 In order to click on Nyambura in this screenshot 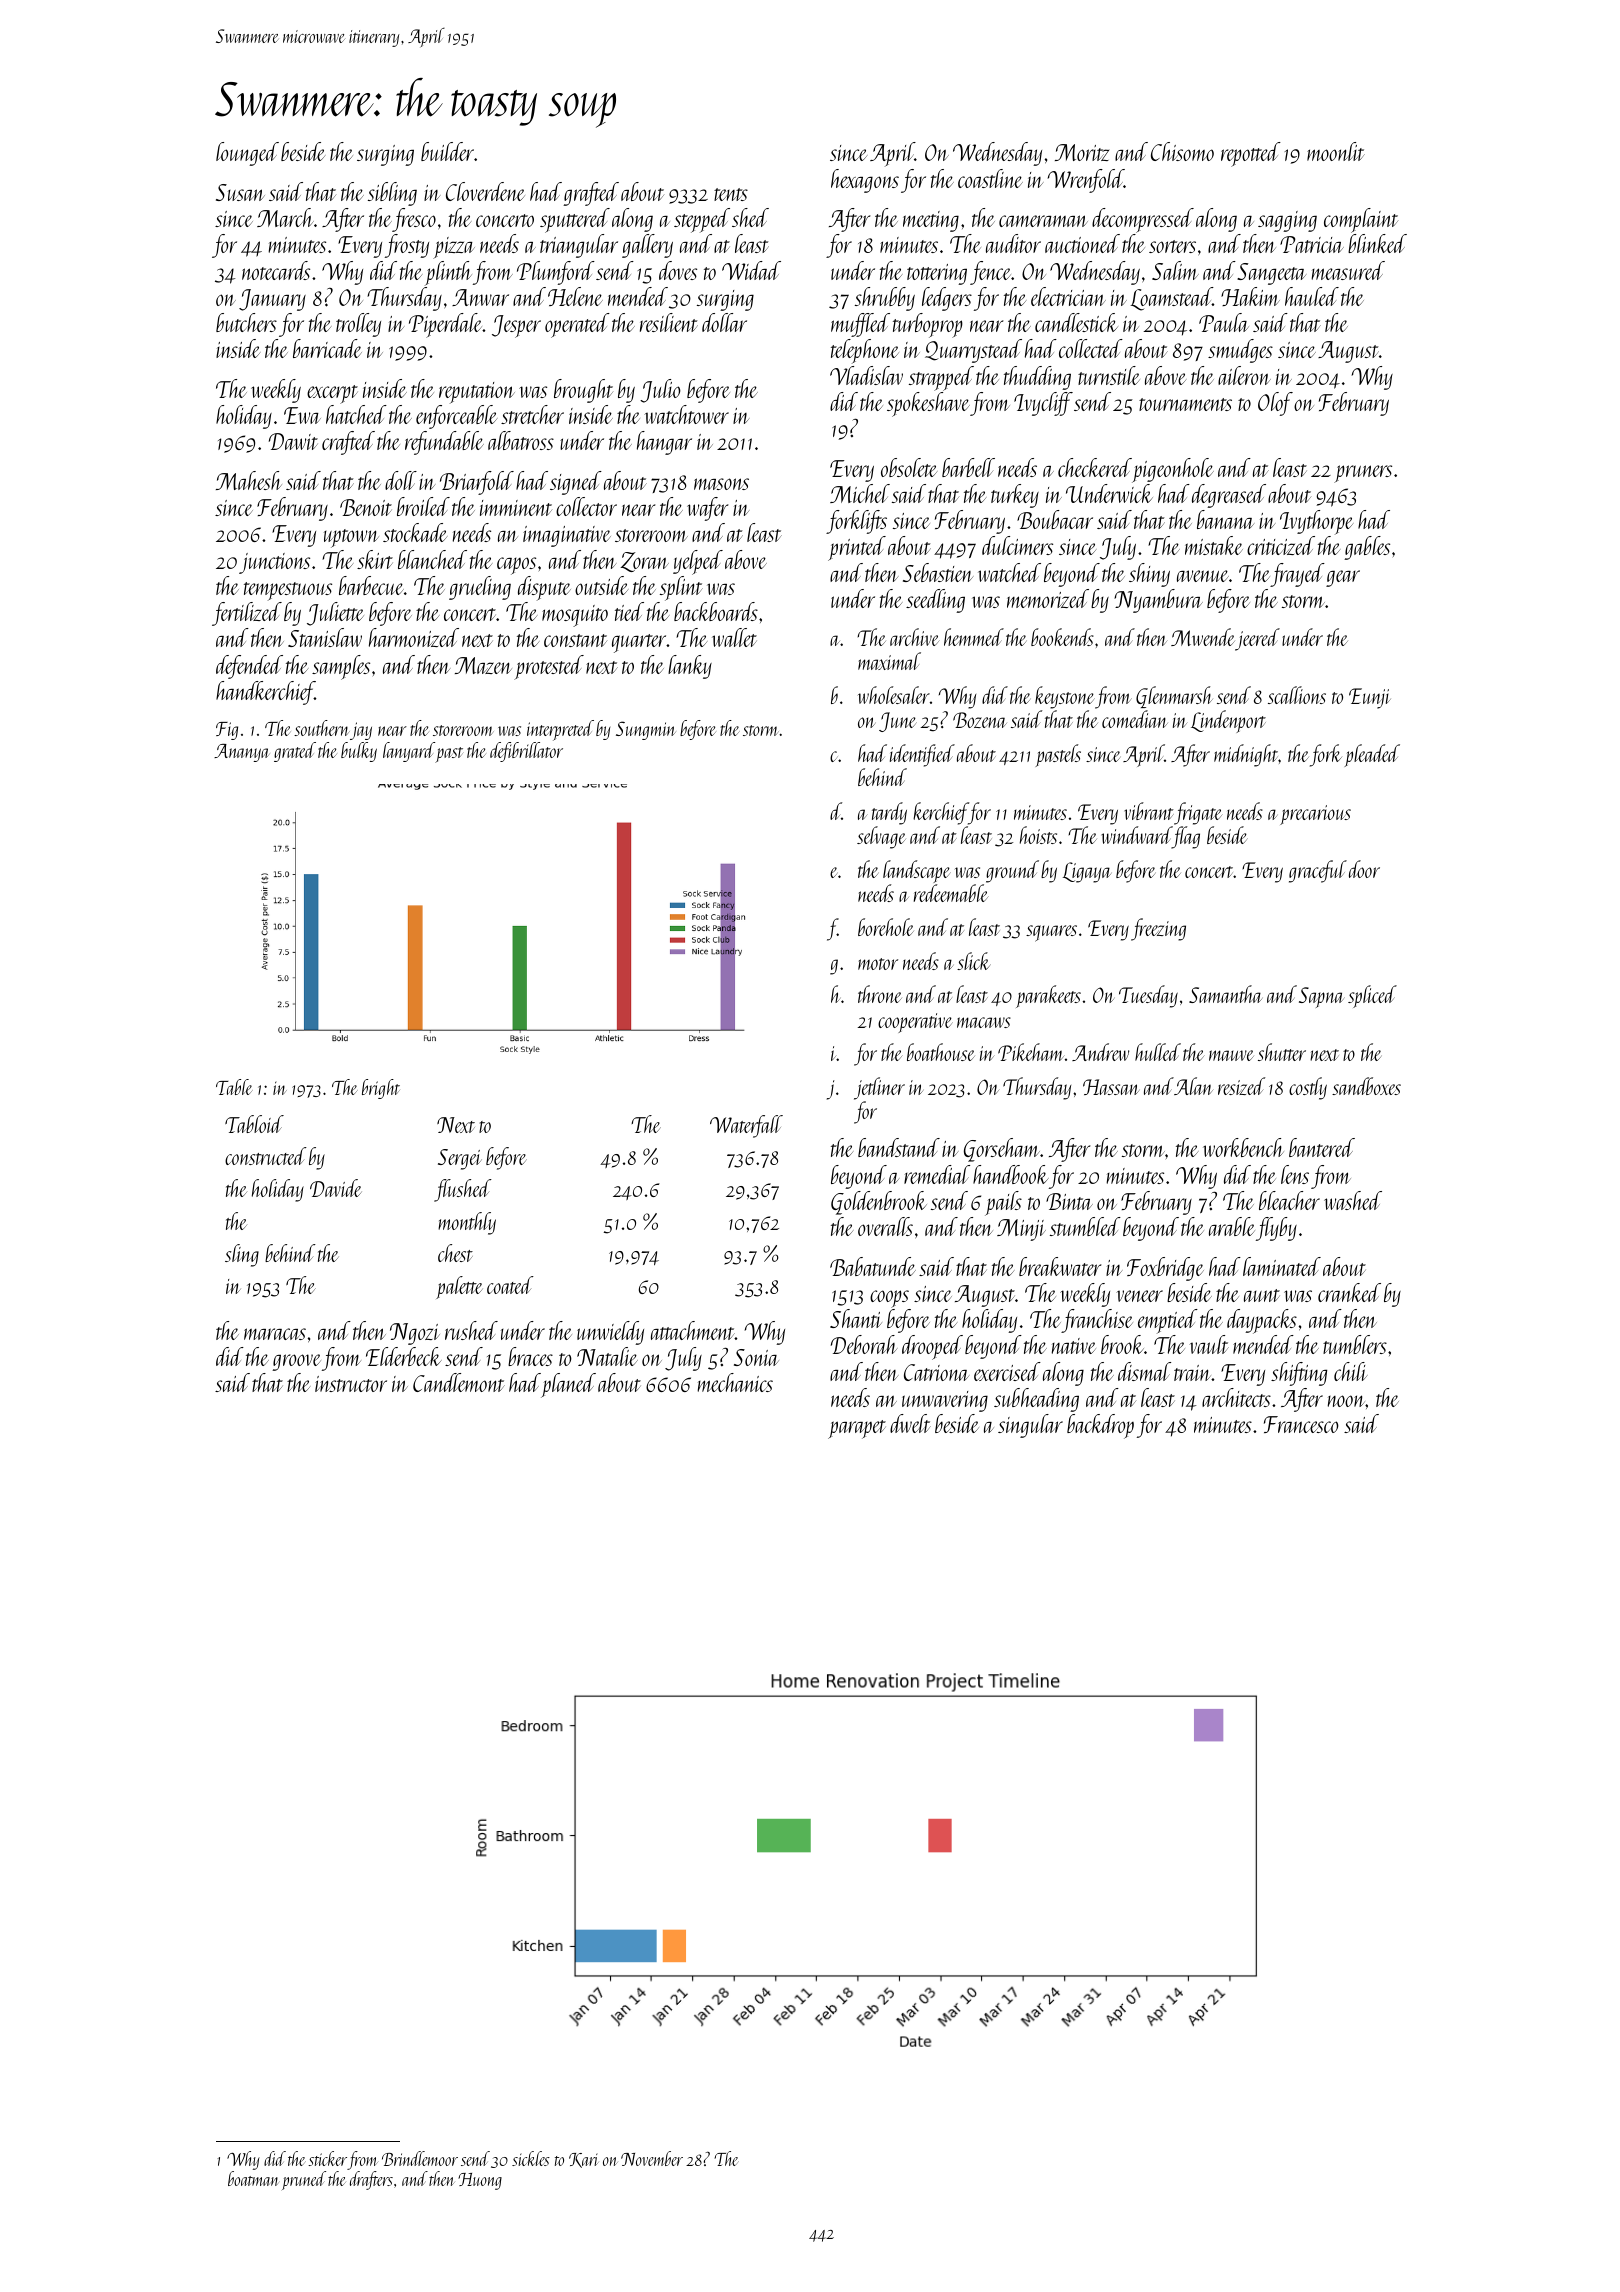, I will do `click(1158, 601)`.
